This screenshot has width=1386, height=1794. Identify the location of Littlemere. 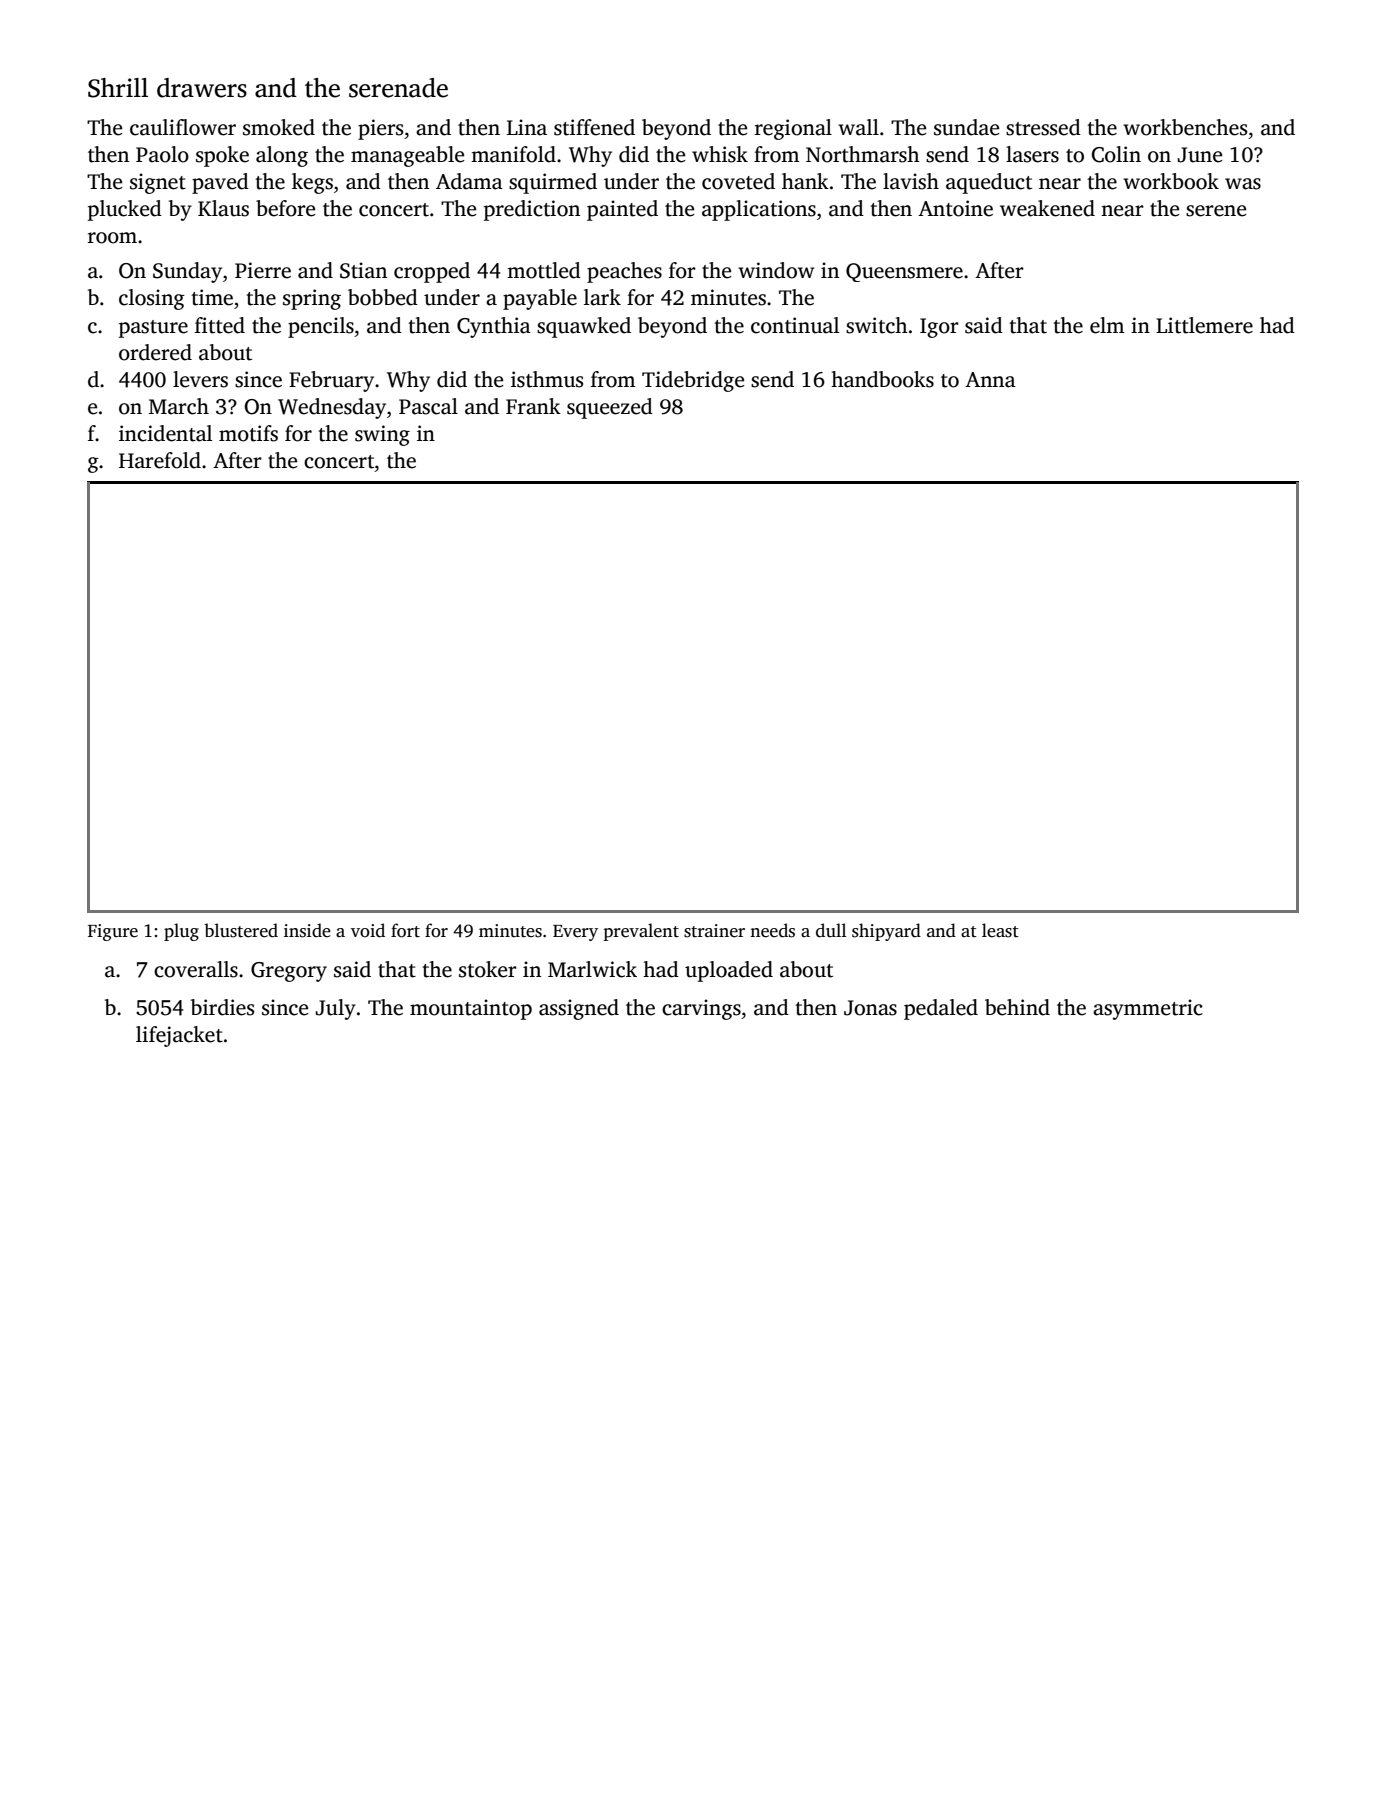
(1204, 325).
